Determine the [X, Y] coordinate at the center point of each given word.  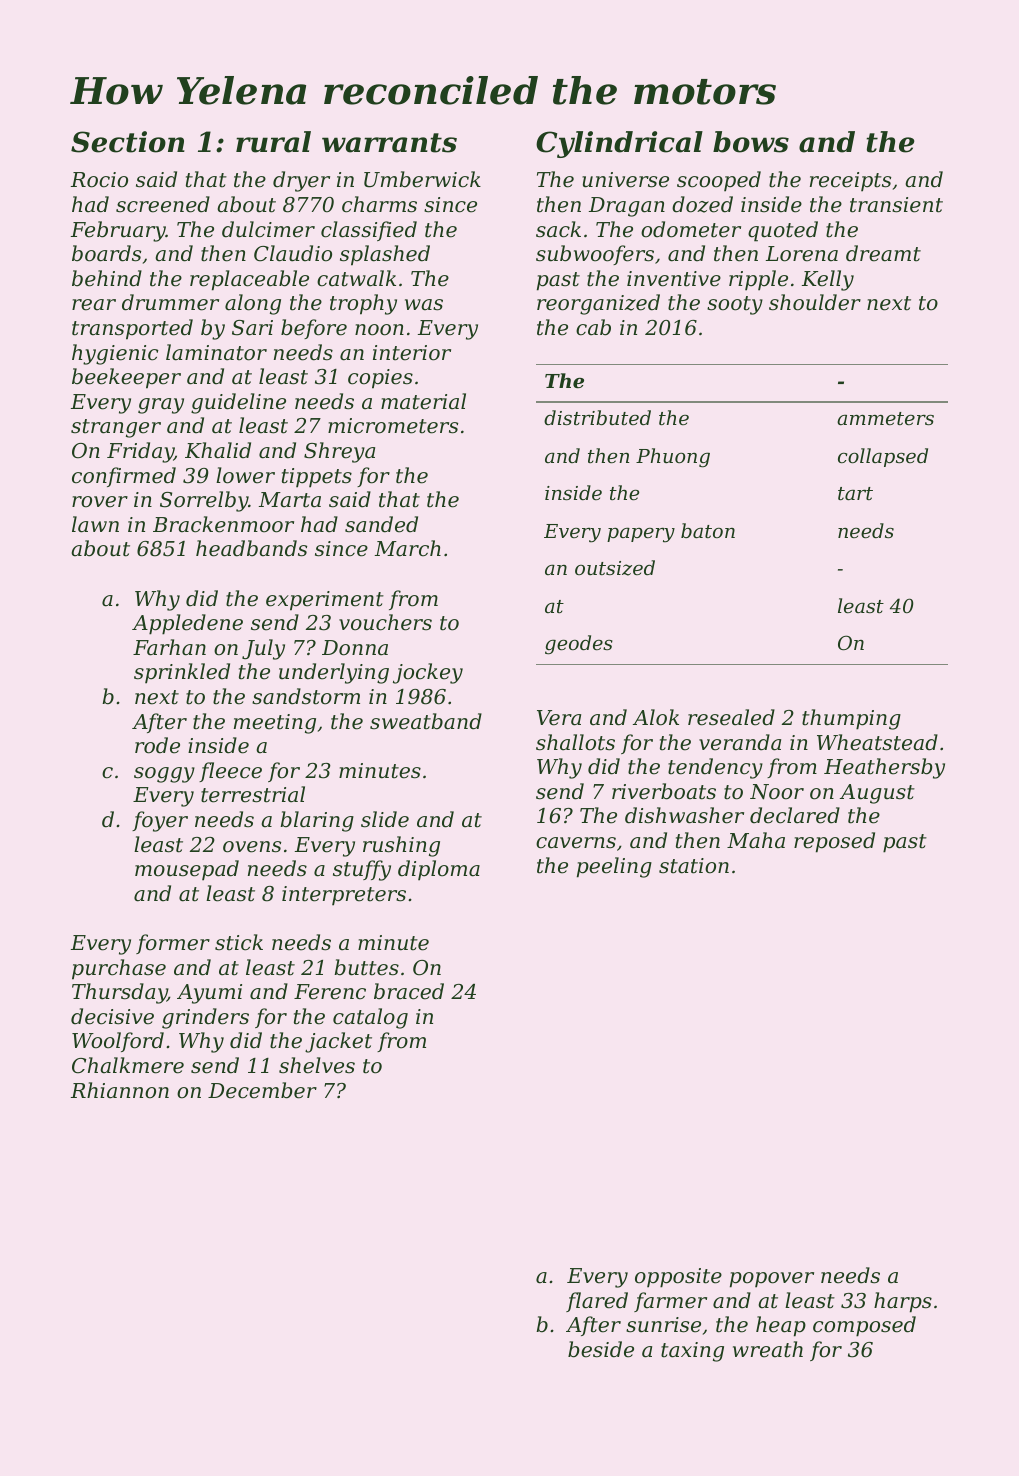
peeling [614, 867]
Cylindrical [619, 144]
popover [772, 1280]
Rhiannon [120, 1090]
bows [751, 142]
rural [273, 142]
